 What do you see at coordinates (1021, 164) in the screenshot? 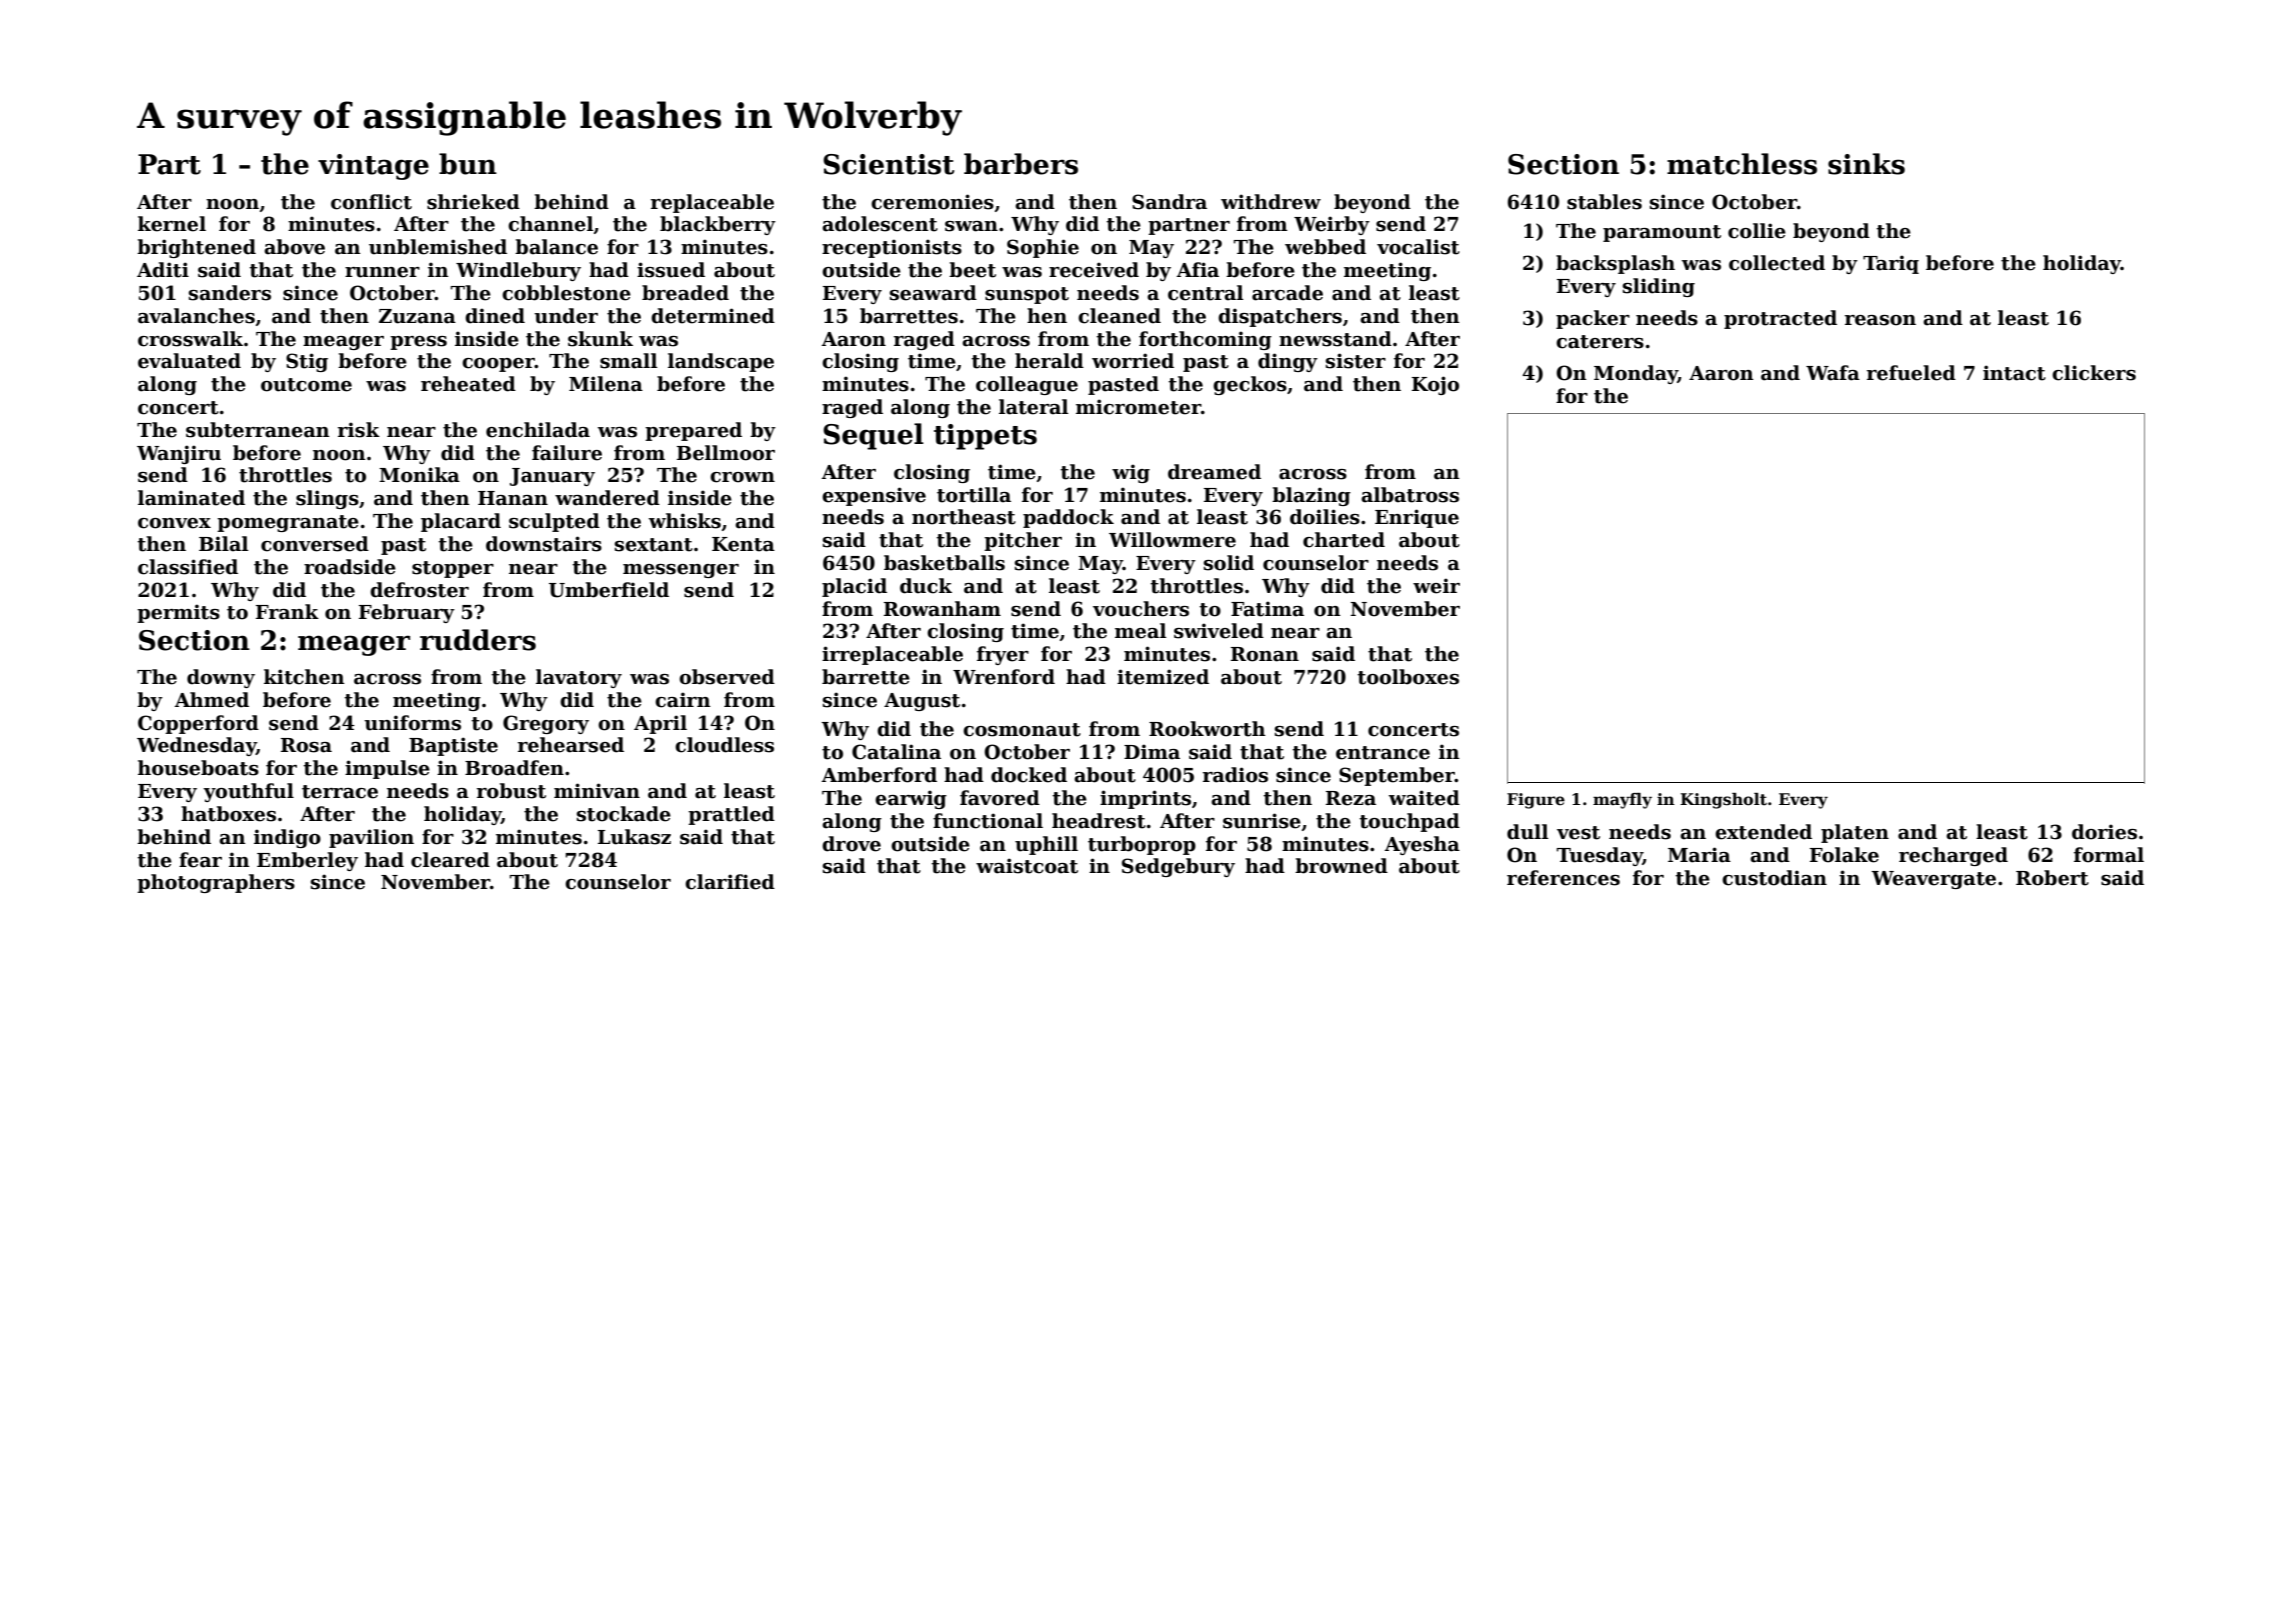
I see `barbers` at bounding box center [1021, 164].
